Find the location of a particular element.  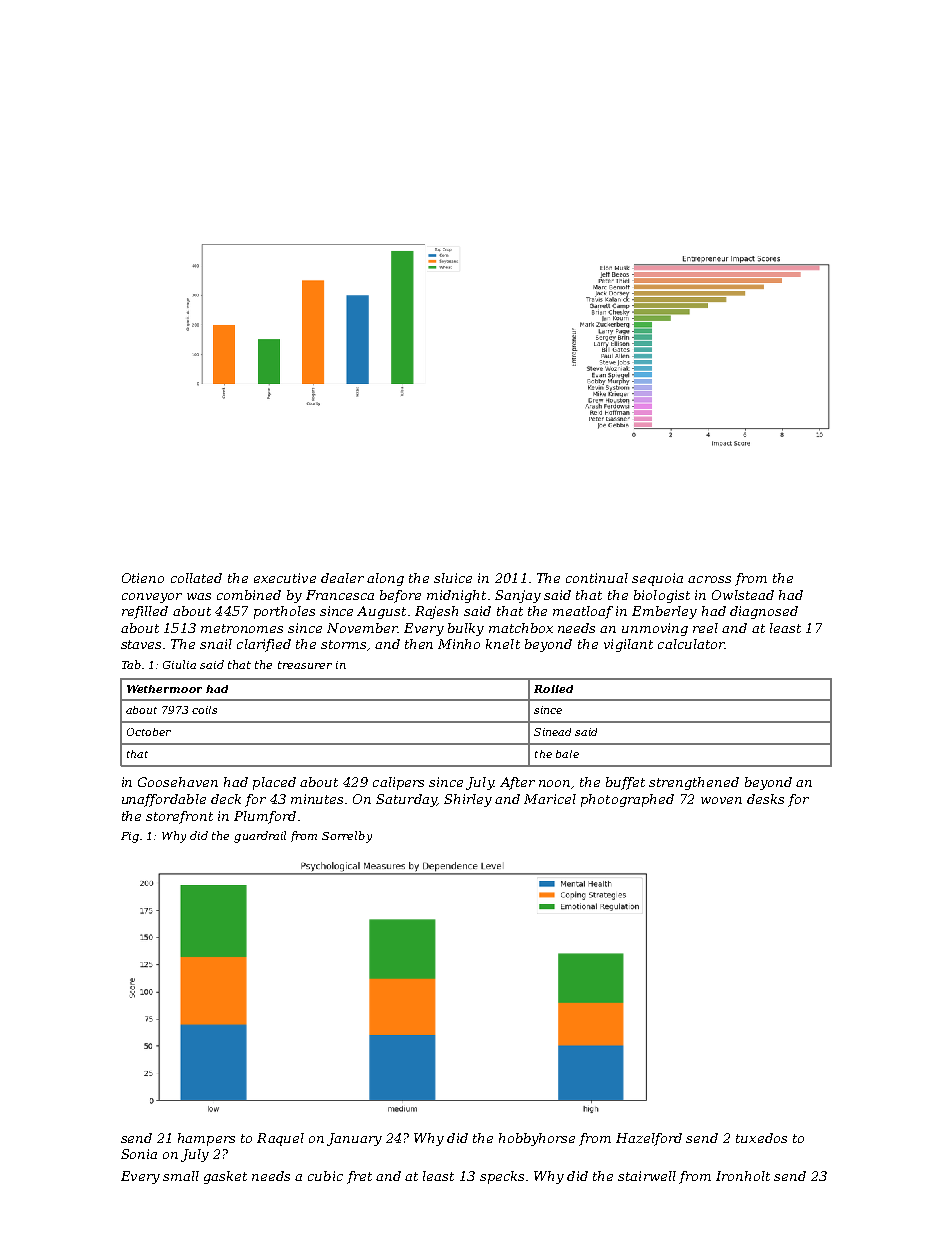

Plumford is located at coordinates (265, 817).
